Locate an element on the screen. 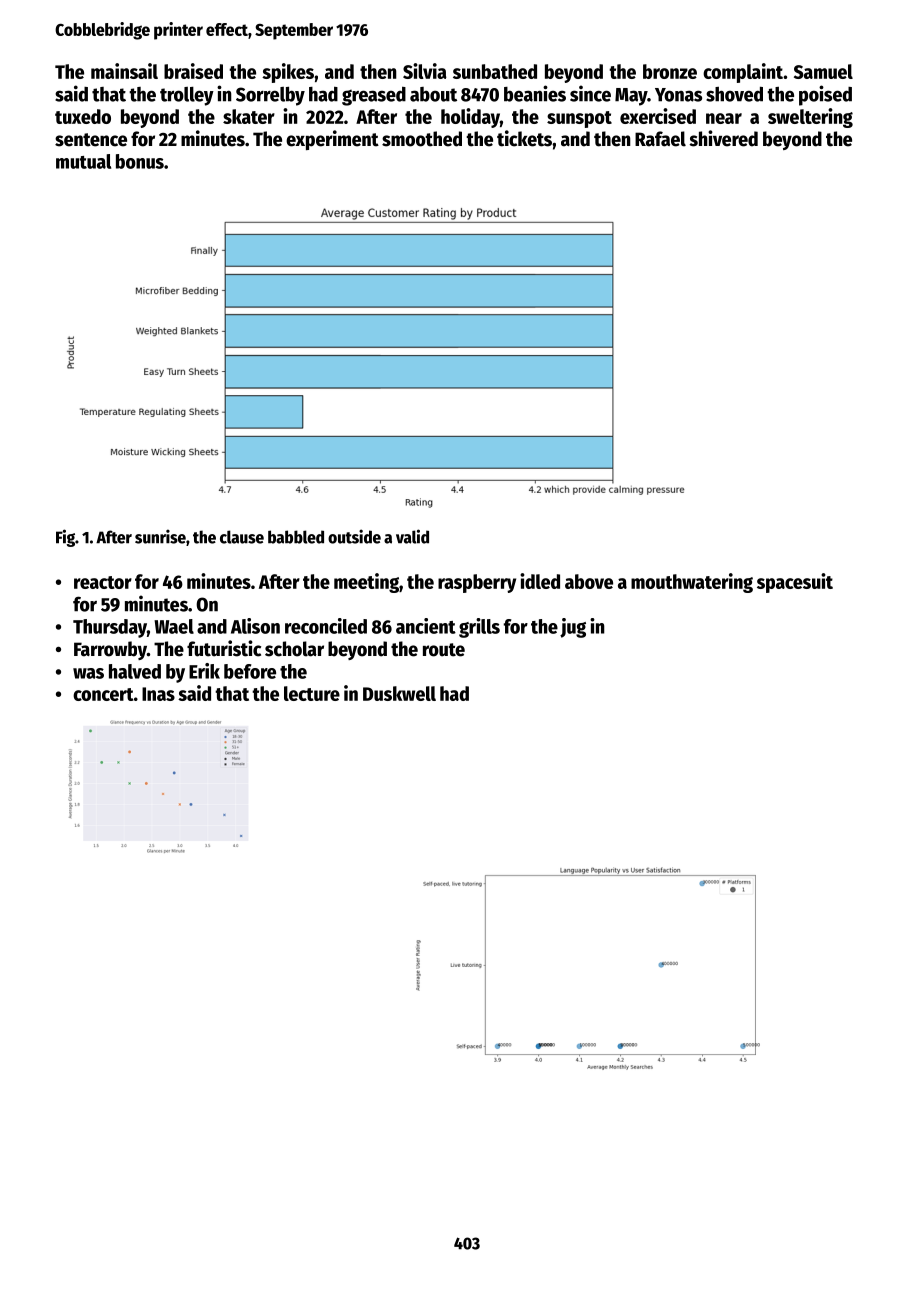 The height and width of the screenshot is (1316, 908). sunrise is located at coordinates (160, 536).
